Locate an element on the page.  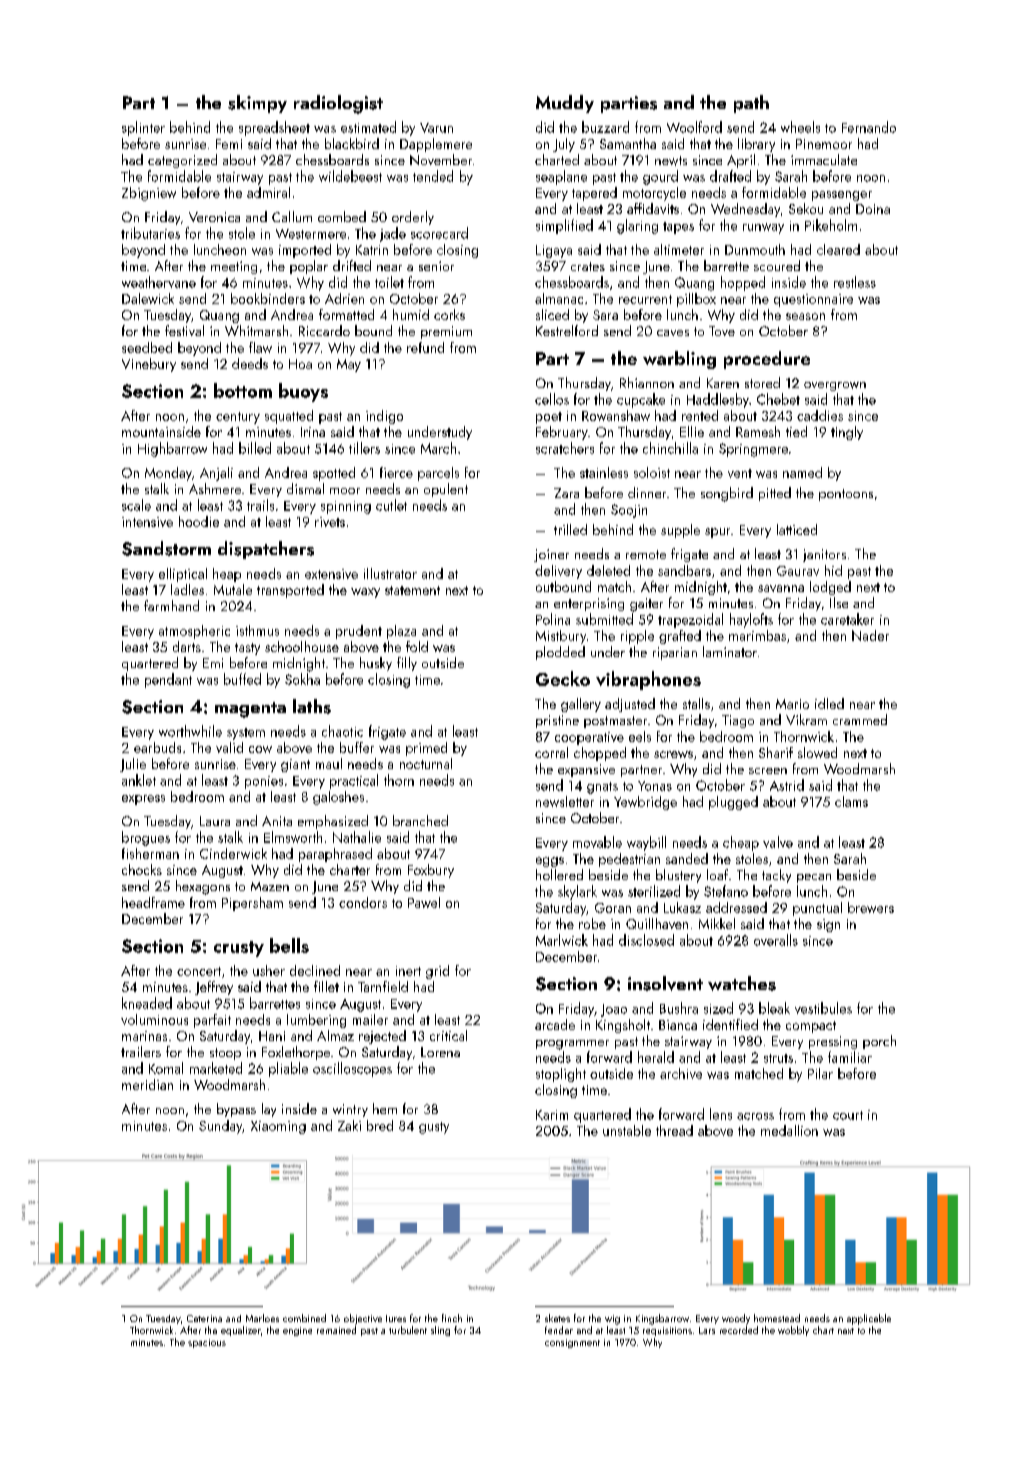
bells is located at coordinates (289, 945).
